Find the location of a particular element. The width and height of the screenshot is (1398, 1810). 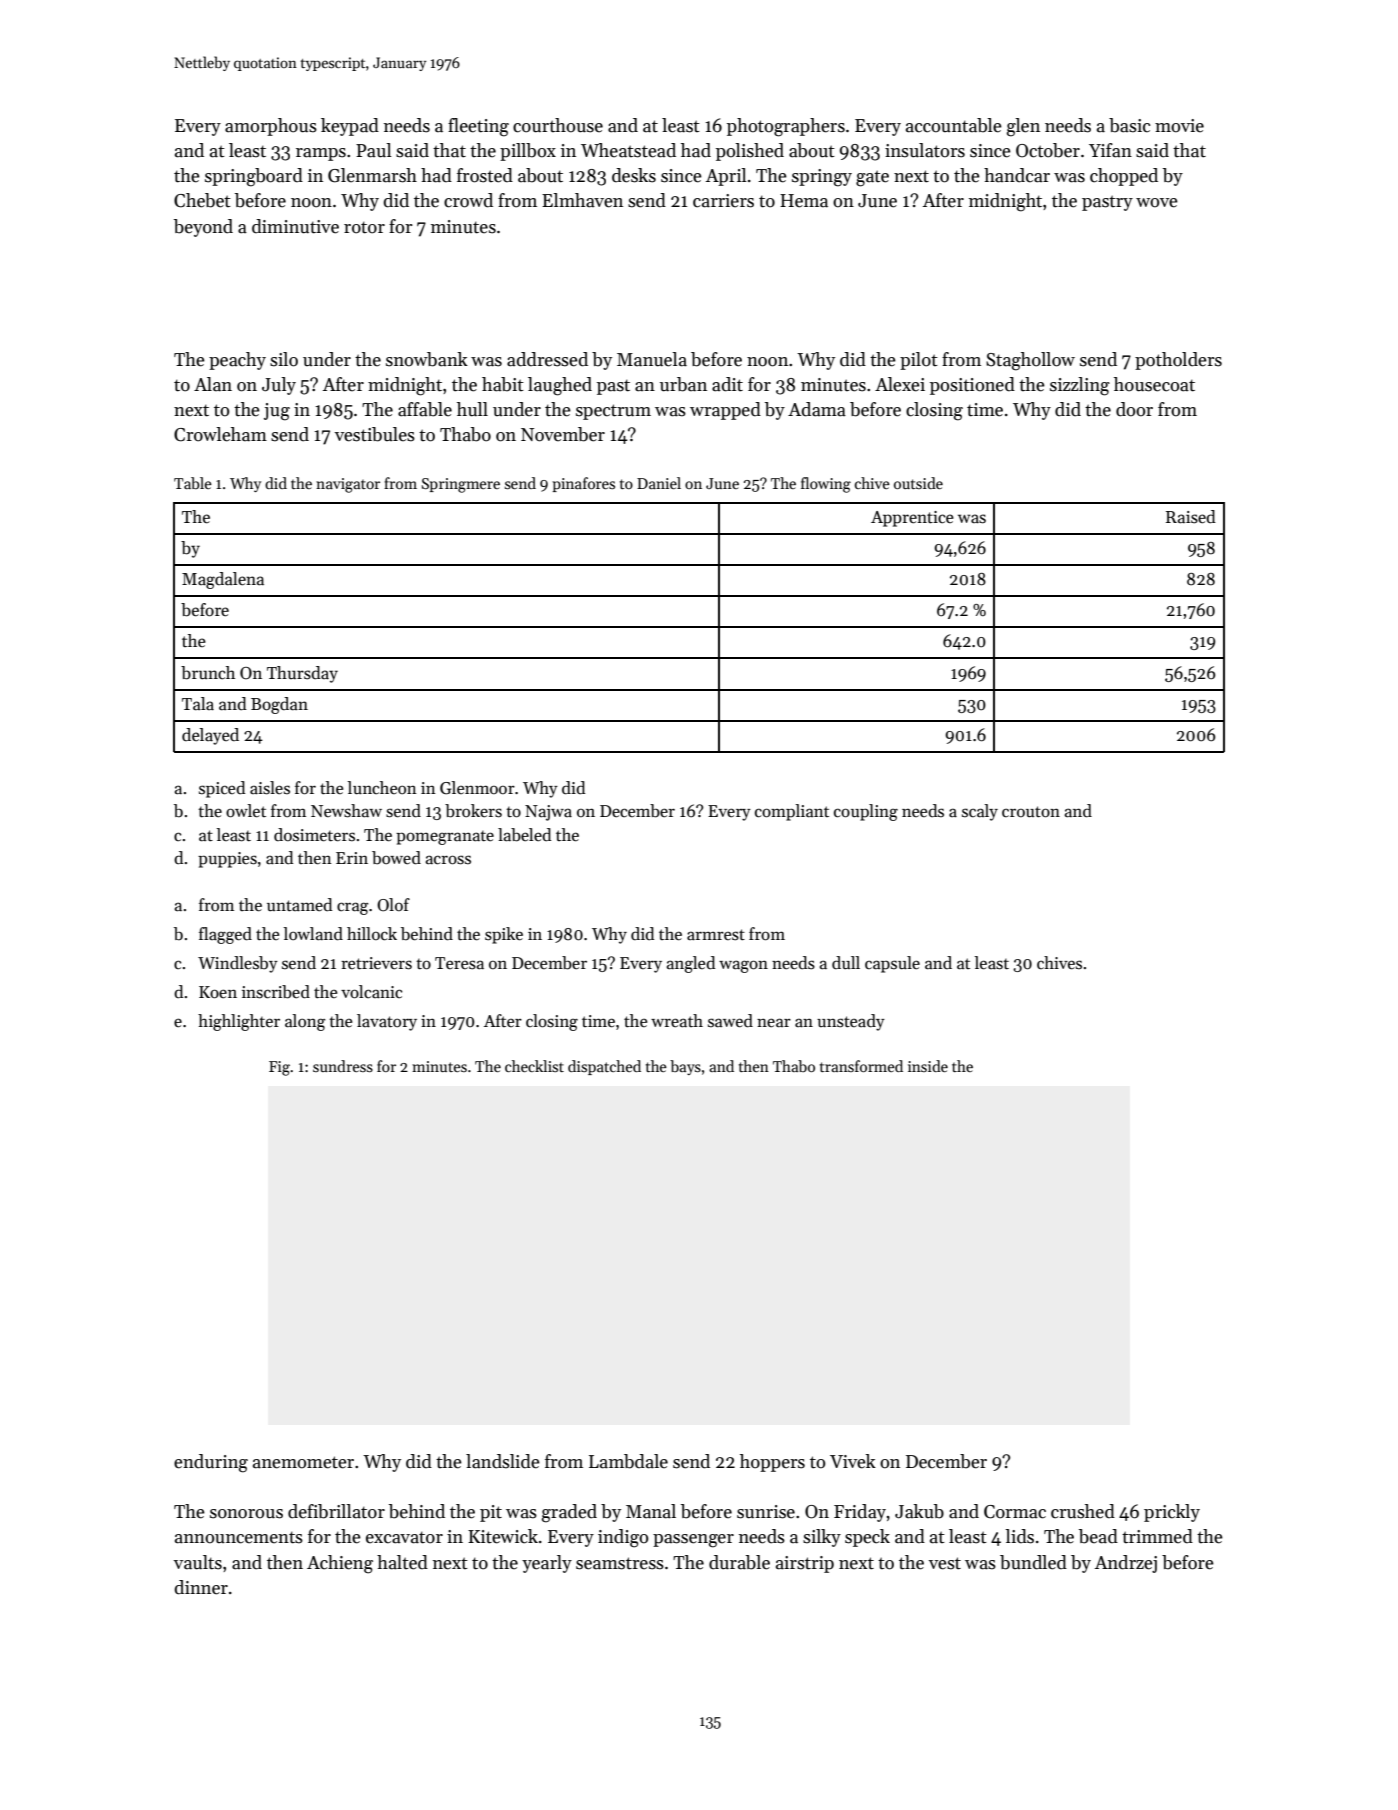

Lambdale is located at coordinates (628, 1461).
